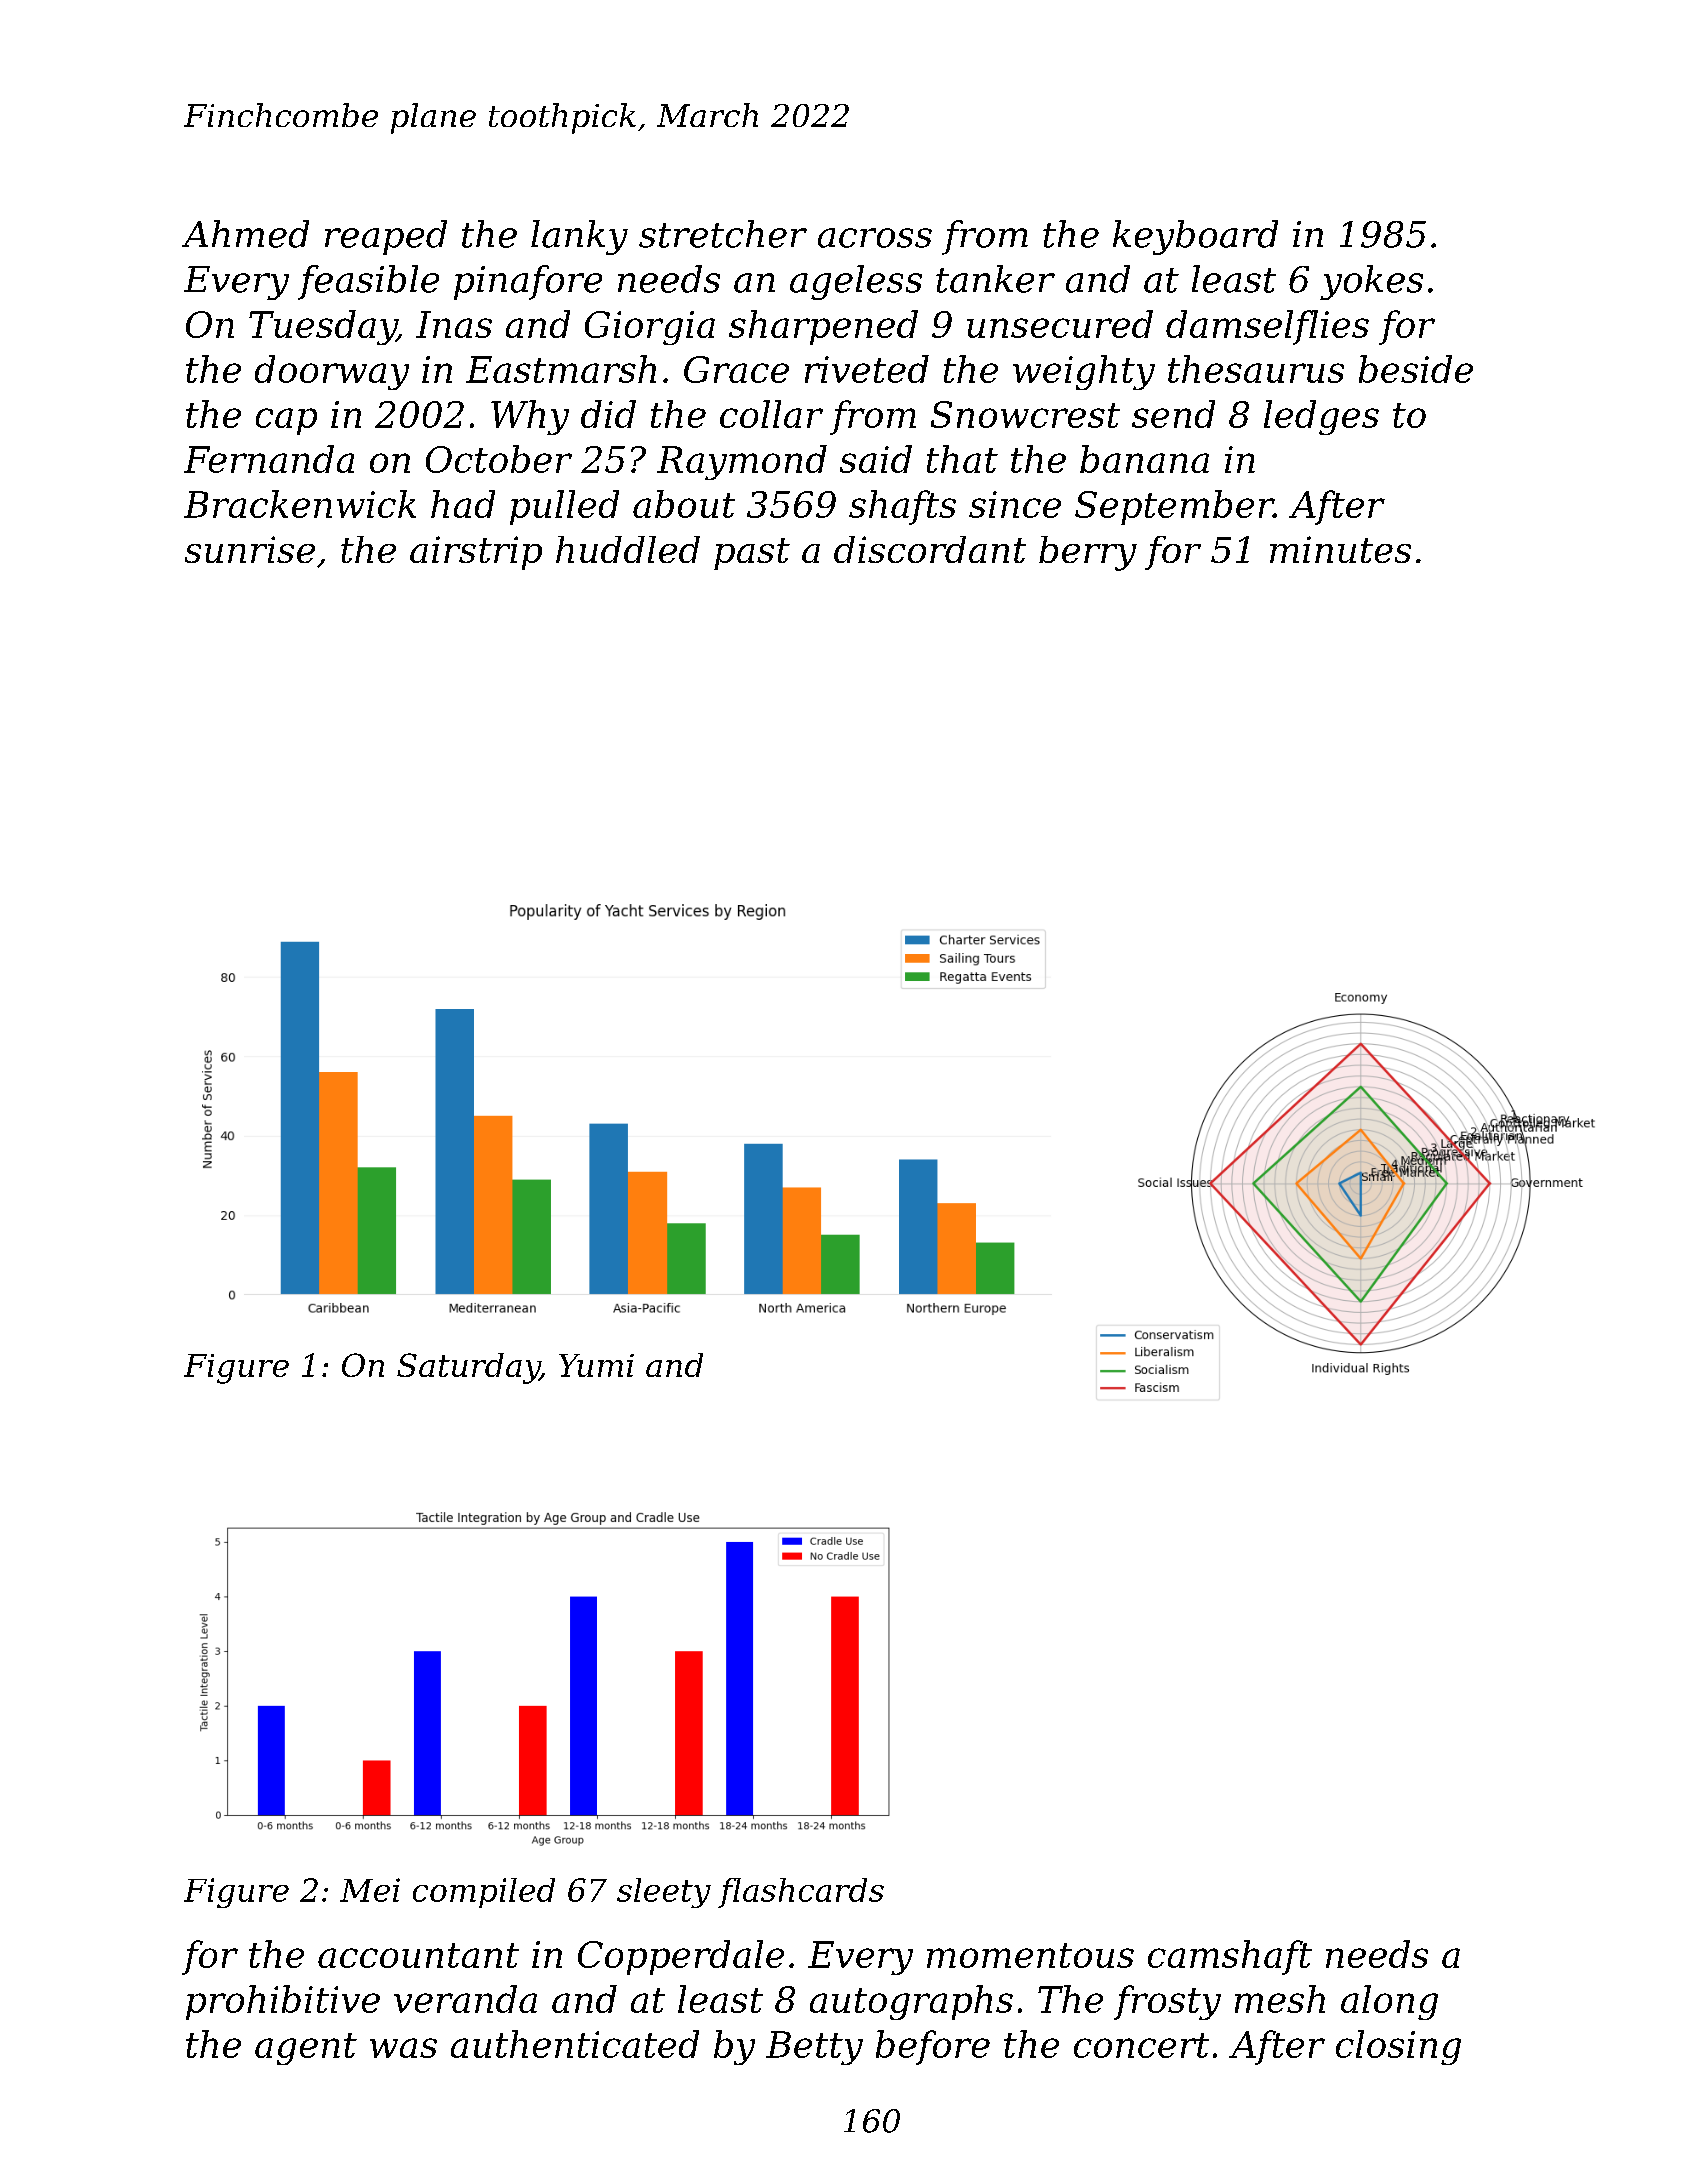 Image resolution: width=1683 pixels, height=2178 pixels. What do you see at coordinates (476, 553) in the document?
I see `airstrip` at bounding box center [476, 553].
